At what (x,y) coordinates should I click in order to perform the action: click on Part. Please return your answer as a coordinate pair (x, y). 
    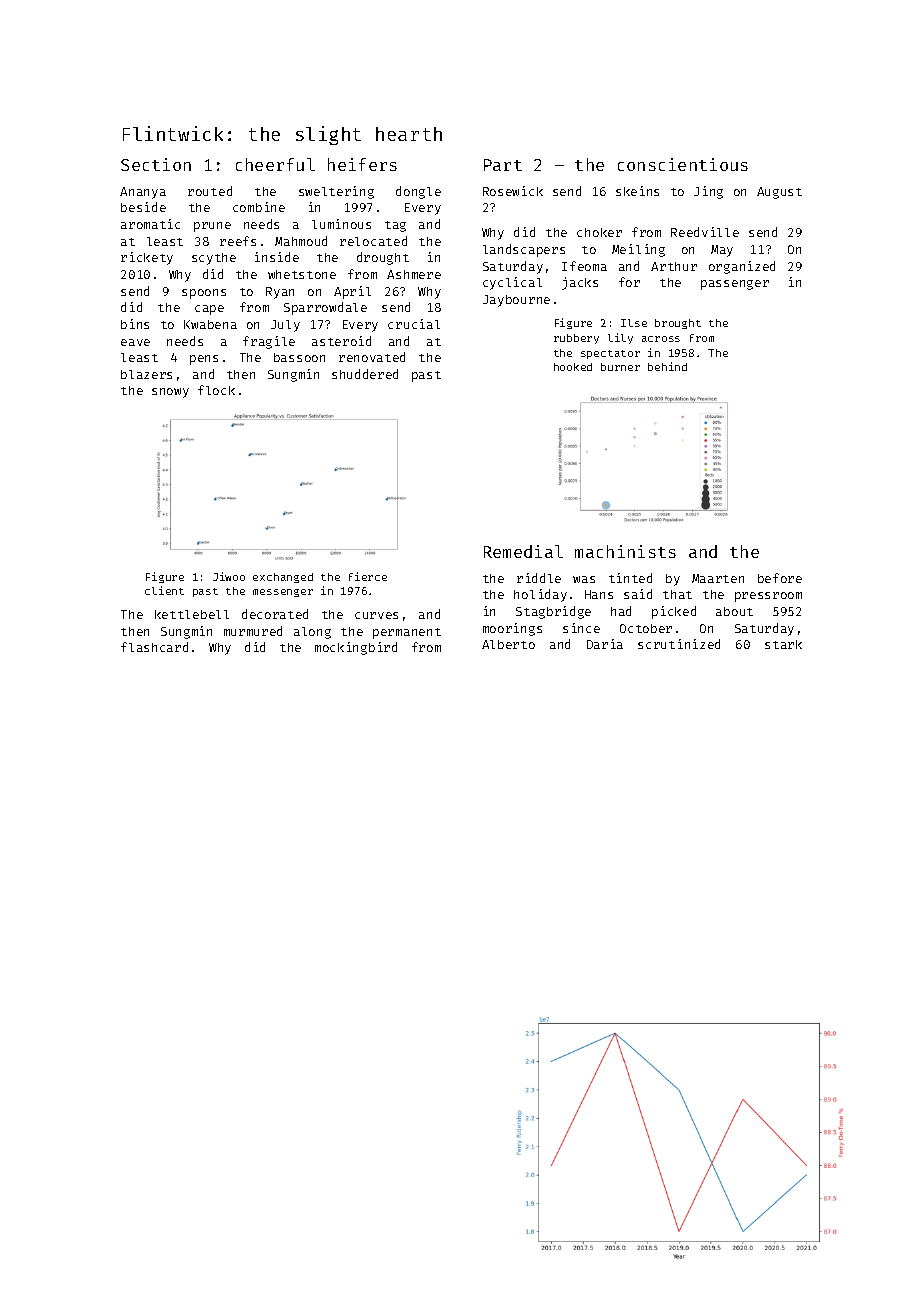
    Looking at the image, I should click on (503, 165).
